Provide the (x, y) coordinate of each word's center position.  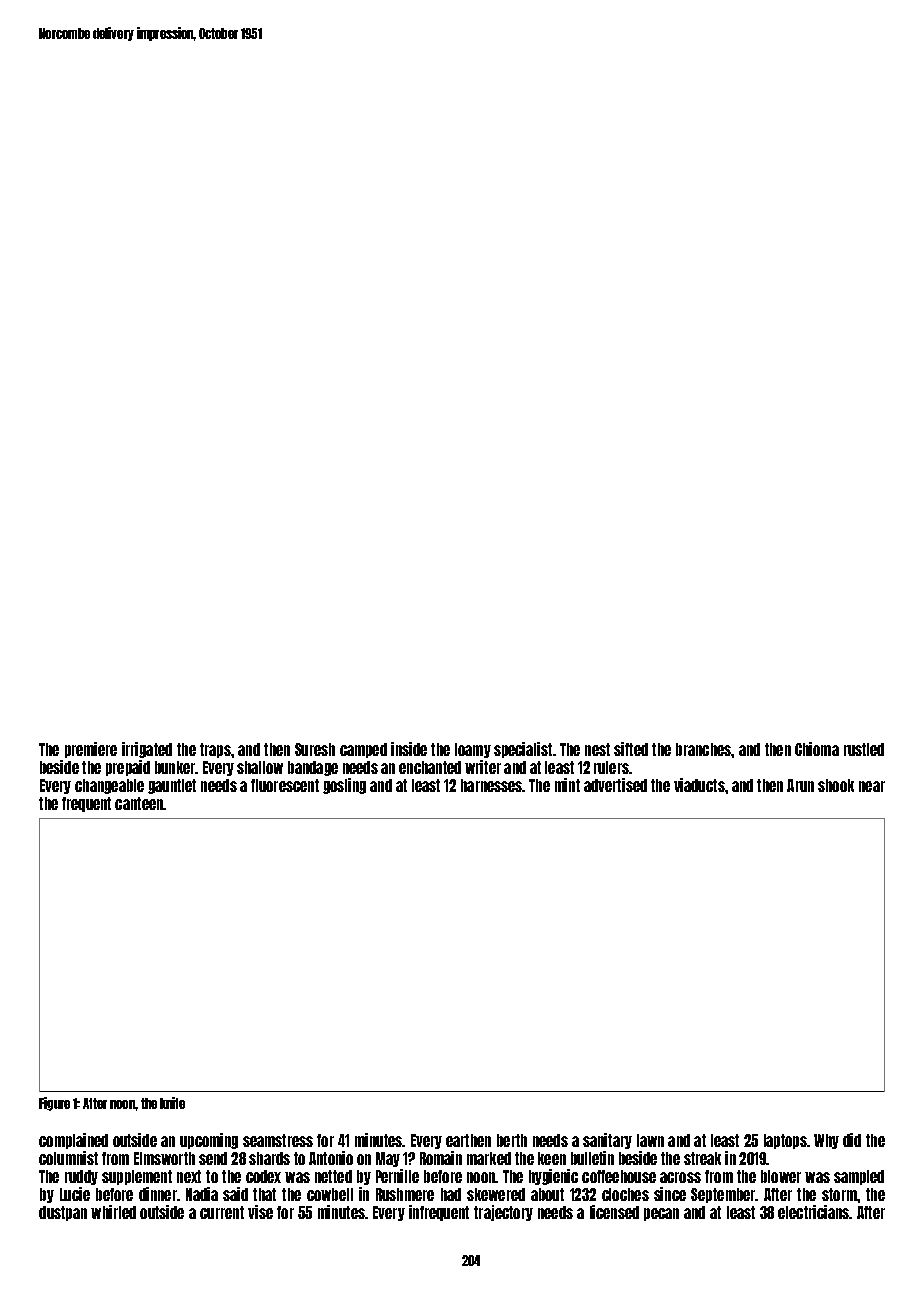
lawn (650, 1140)
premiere (91, 750)
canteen (139, 803)
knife (172, 1103)
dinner (158, 1194)
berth (512, 1140)
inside (409, 749)
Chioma (817, 749)
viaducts (699, 785)
